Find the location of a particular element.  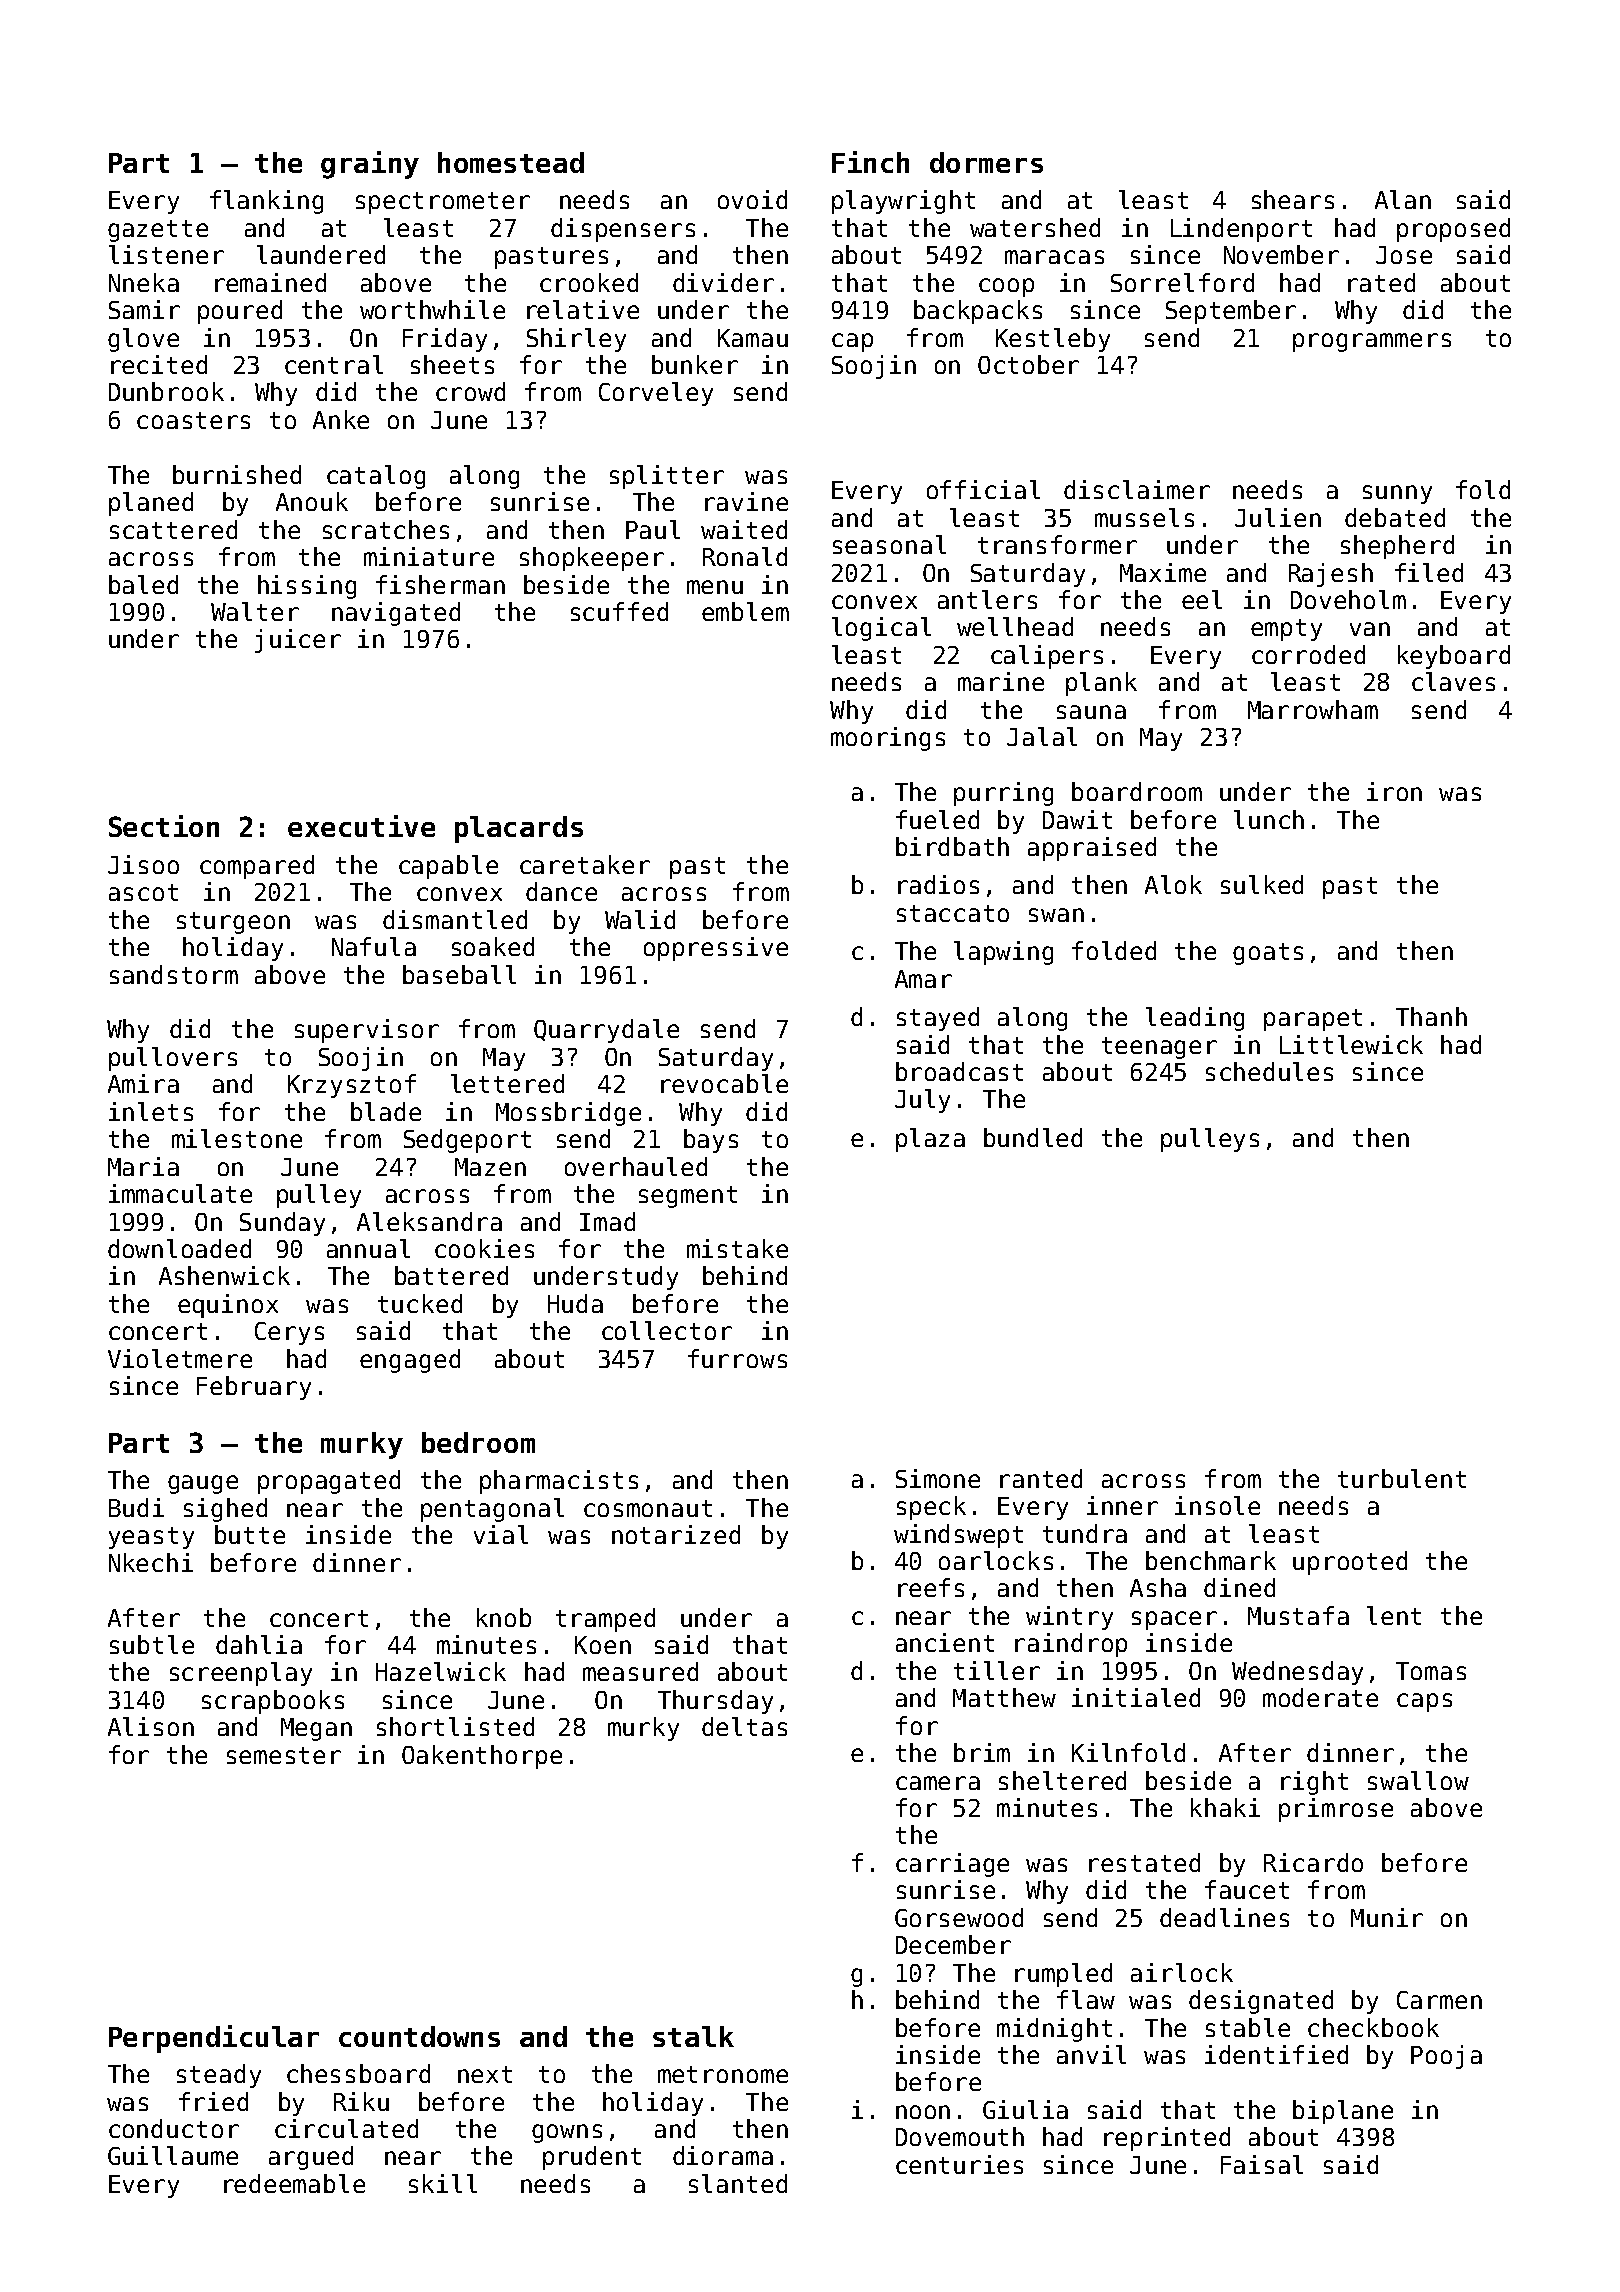

Guillaume is located at coordinates (173, 2155).
